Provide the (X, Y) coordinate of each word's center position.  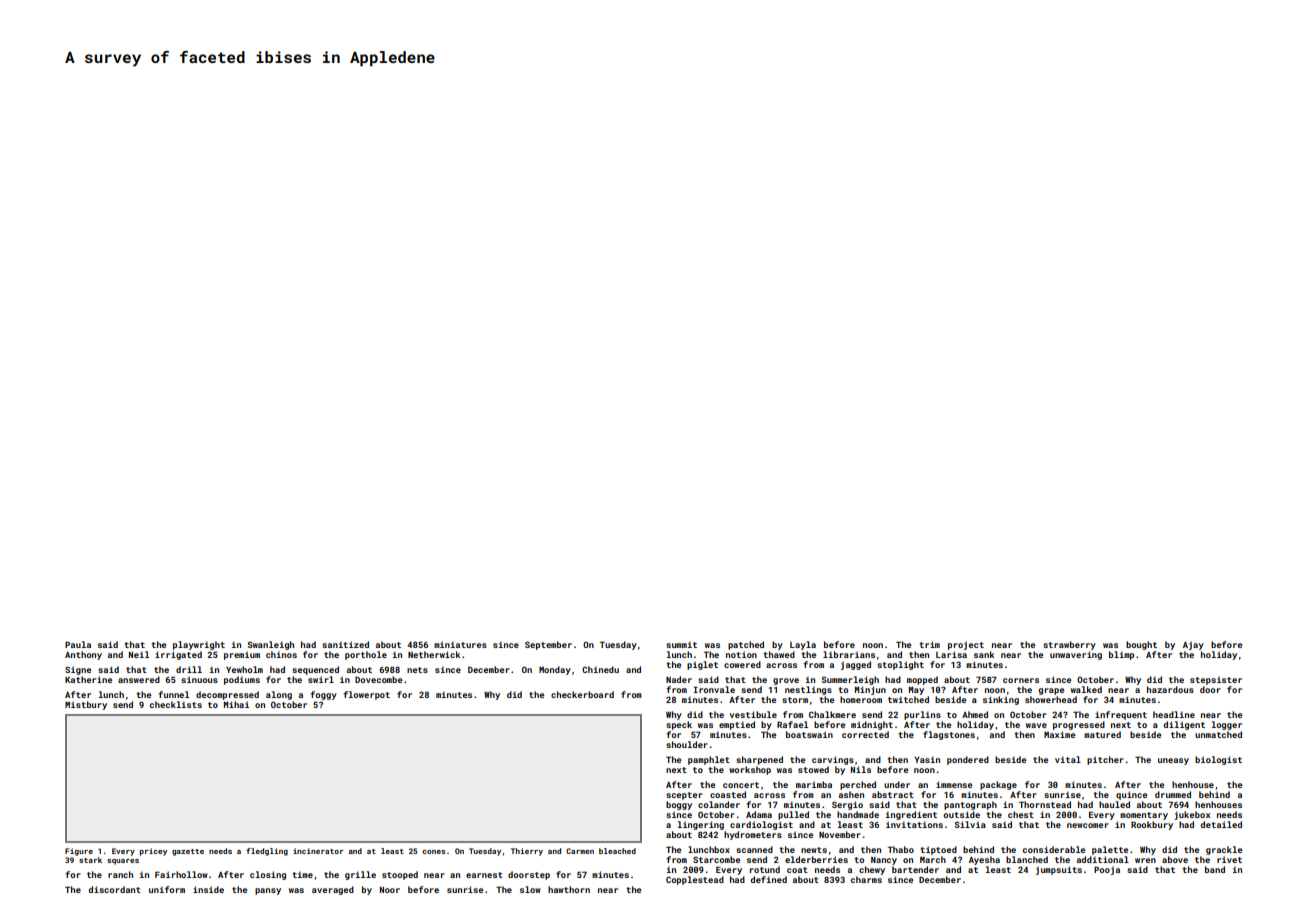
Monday (555, 670)
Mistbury (86, 705)
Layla (803, 645)
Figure (79, 852)
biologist (1218, 760)
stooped (400, 875)
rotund (765, 869)
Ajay (1193, 645)
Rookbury (1152, 825)
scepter (684, 796)
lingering (701, 825)
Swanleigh (270, 645)
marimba (814, 784)
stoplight (900, 665)
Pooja (1107, 870)
